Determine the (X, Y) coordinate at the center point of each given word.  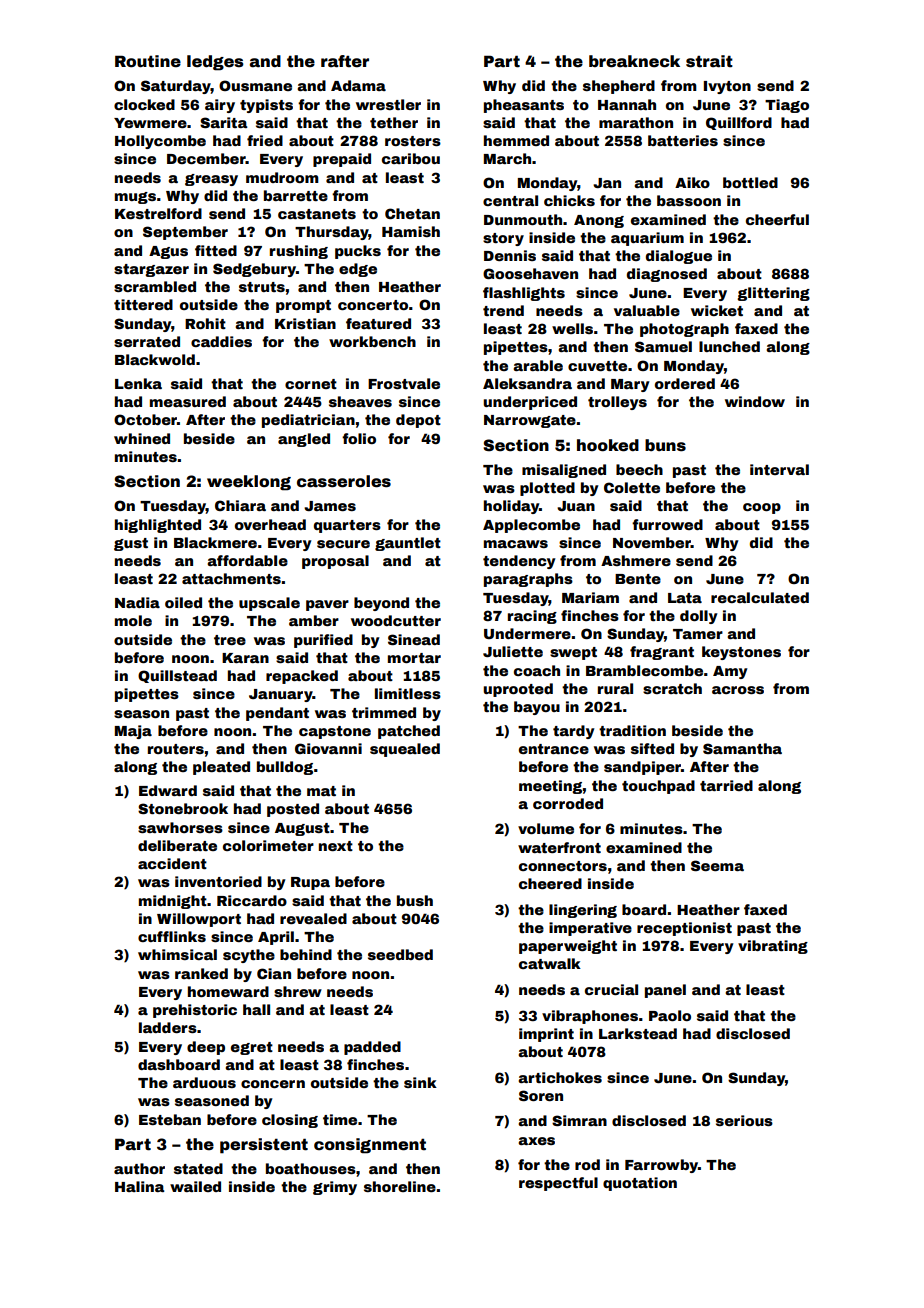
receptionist (684, 929)
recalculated (760, 597)
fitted (216, 250)
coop (762, 508)
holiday (511, 507)
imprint (546, 1035)
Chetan (412, 213)
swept (573, 653)
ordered (685, 383)
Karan (245, 658)
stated (198, 1168)
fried (265, 140)
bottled (750, 182)
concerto (373, 305)
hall (256, 1009)
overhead (270, 524)
